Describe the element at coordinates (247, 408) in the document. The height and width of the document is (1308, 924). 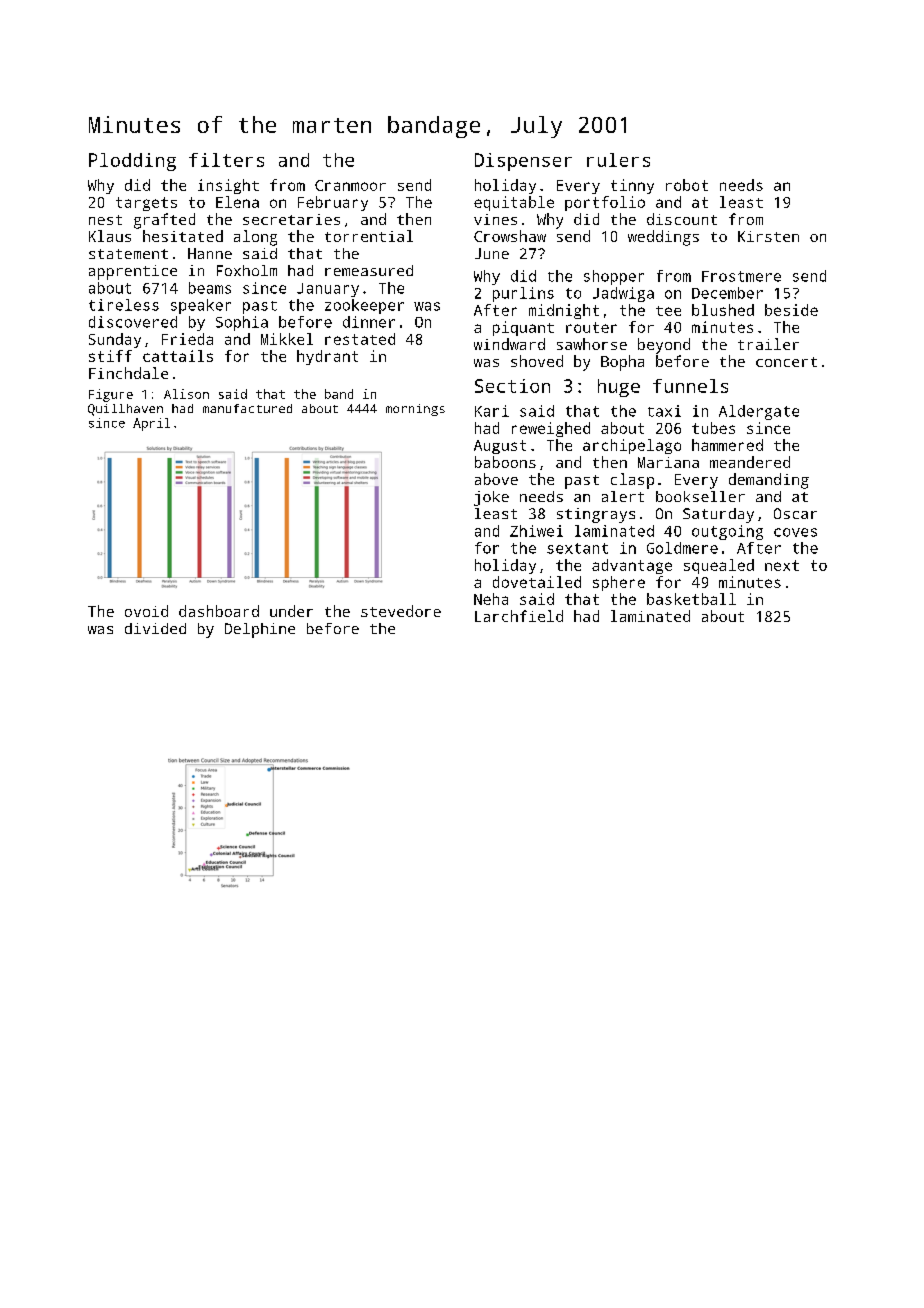
I see `manufactured` at that location.
